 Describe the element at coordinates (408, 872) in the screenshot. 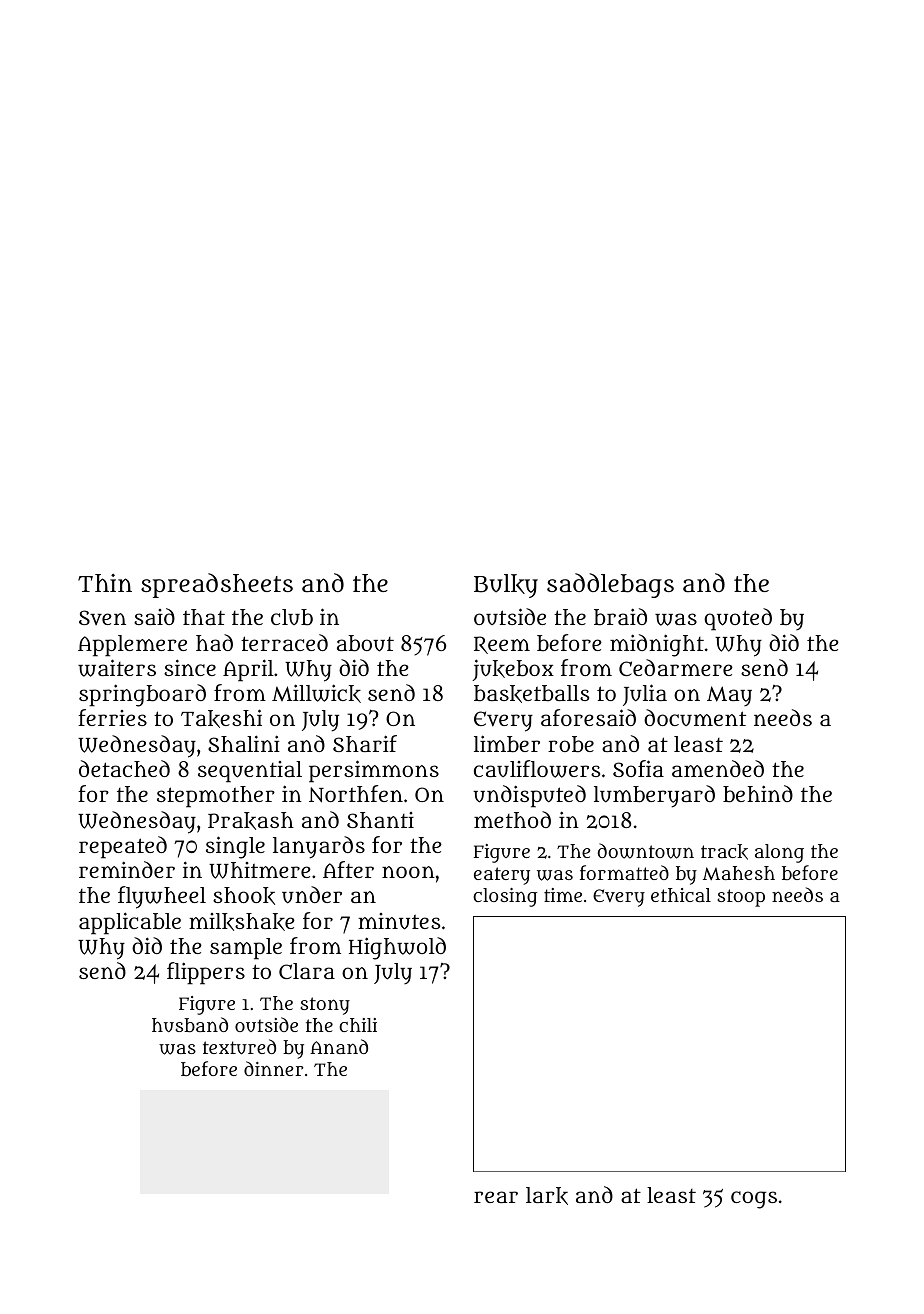

I see `noon` at that location.
